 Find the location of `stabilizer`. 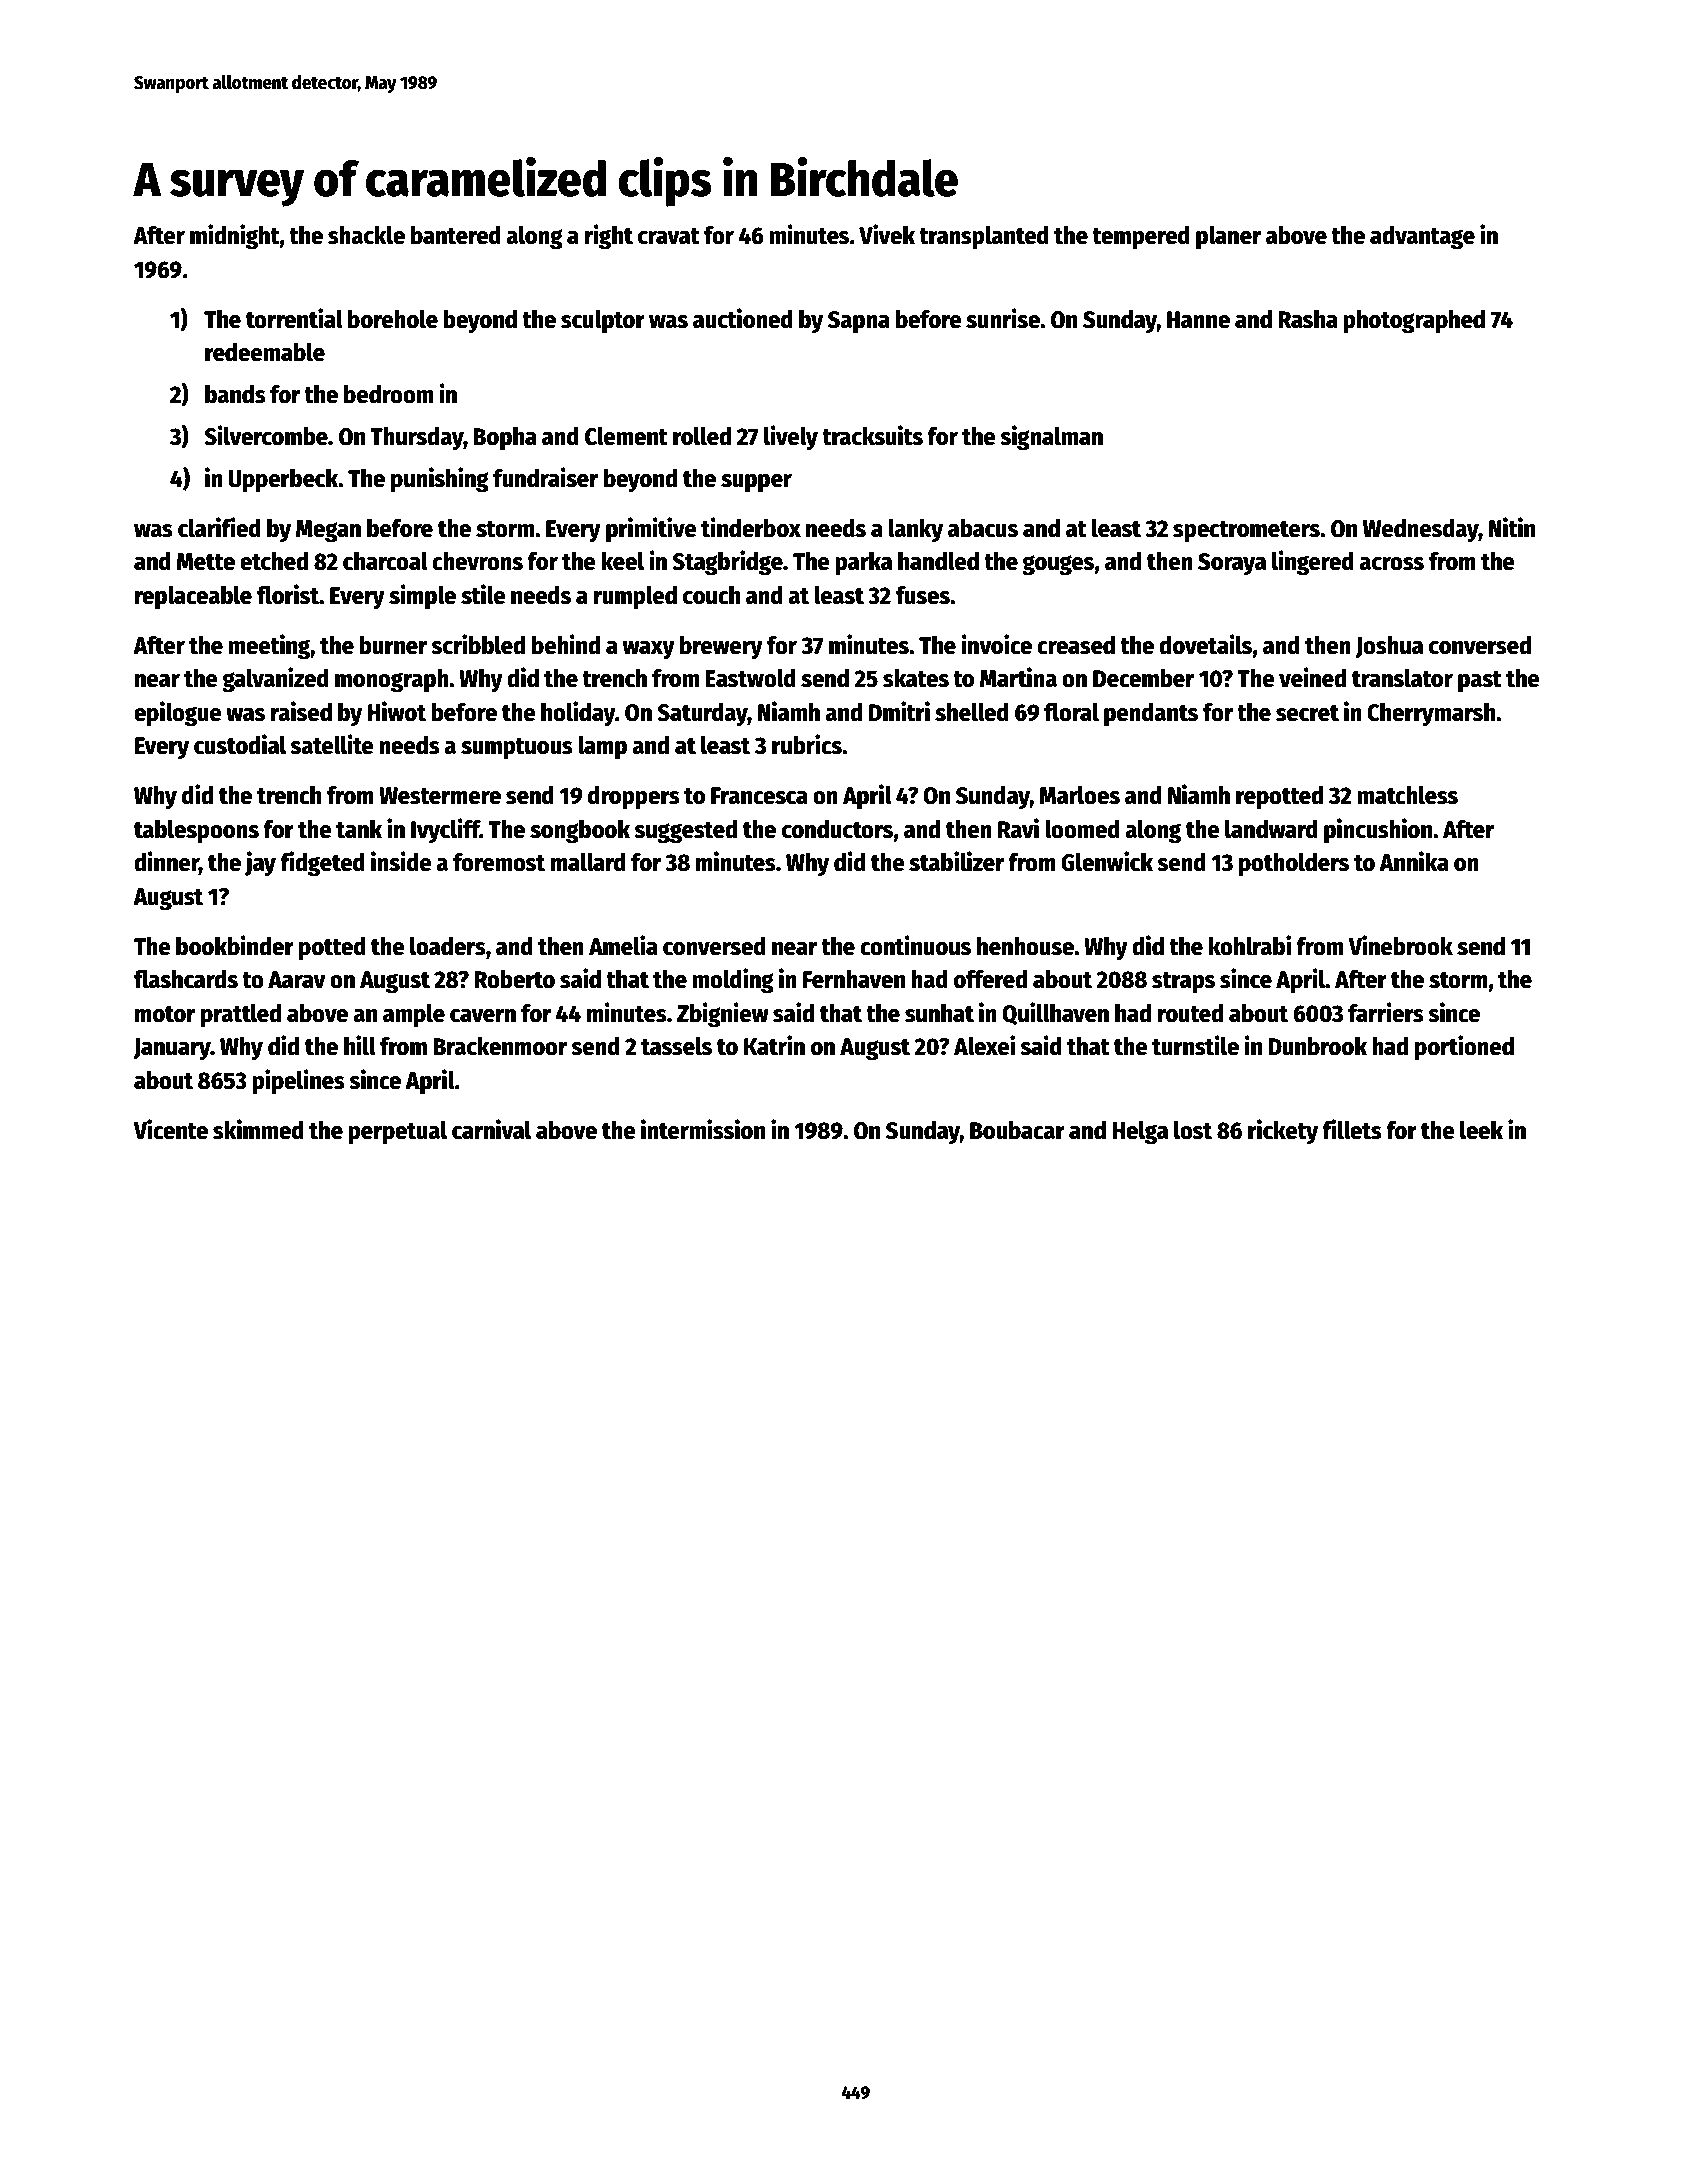

stabilizer is located at coordinates (956, 861).
